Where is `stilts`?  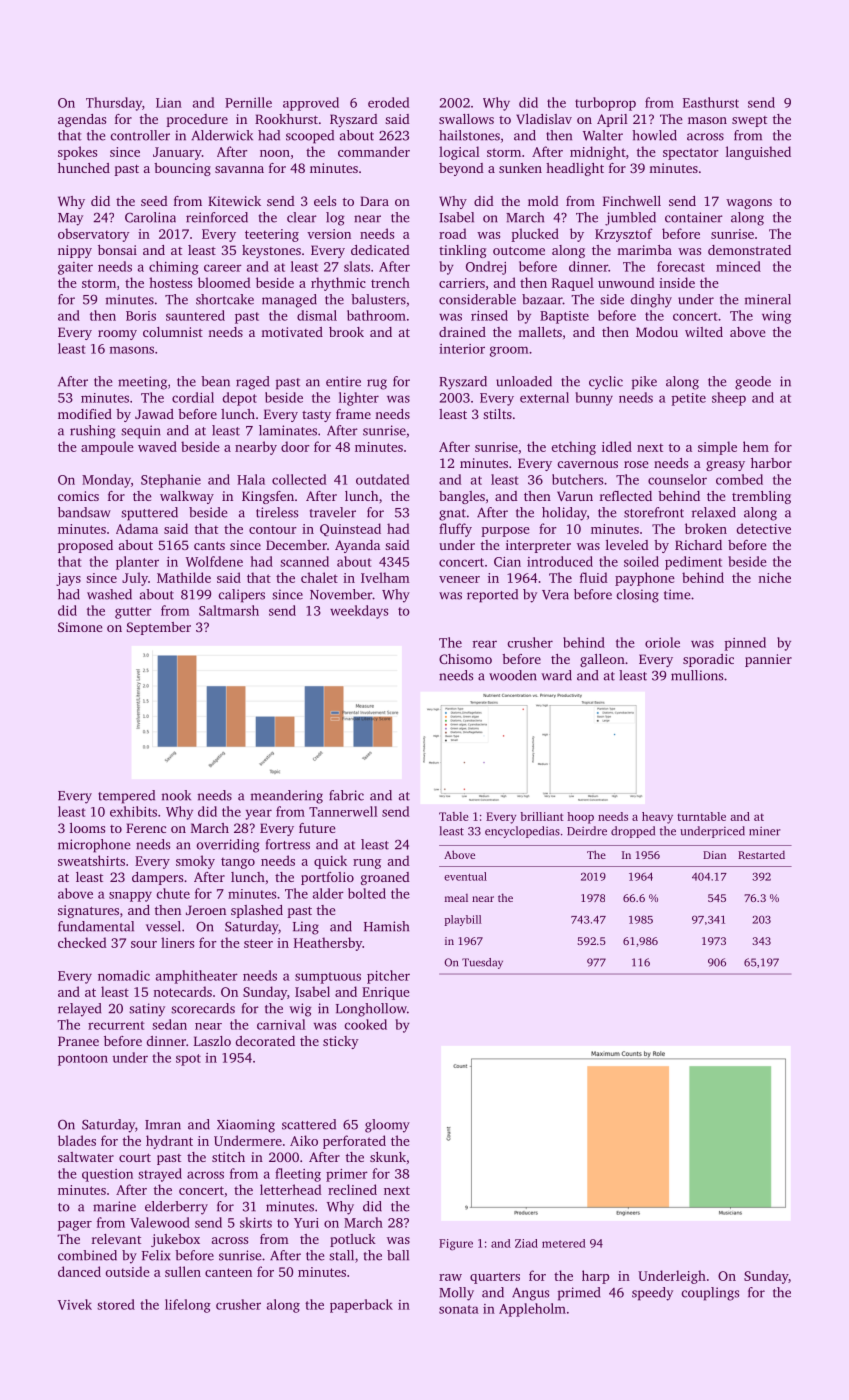 stilts is located at coordinates (497, 414).
